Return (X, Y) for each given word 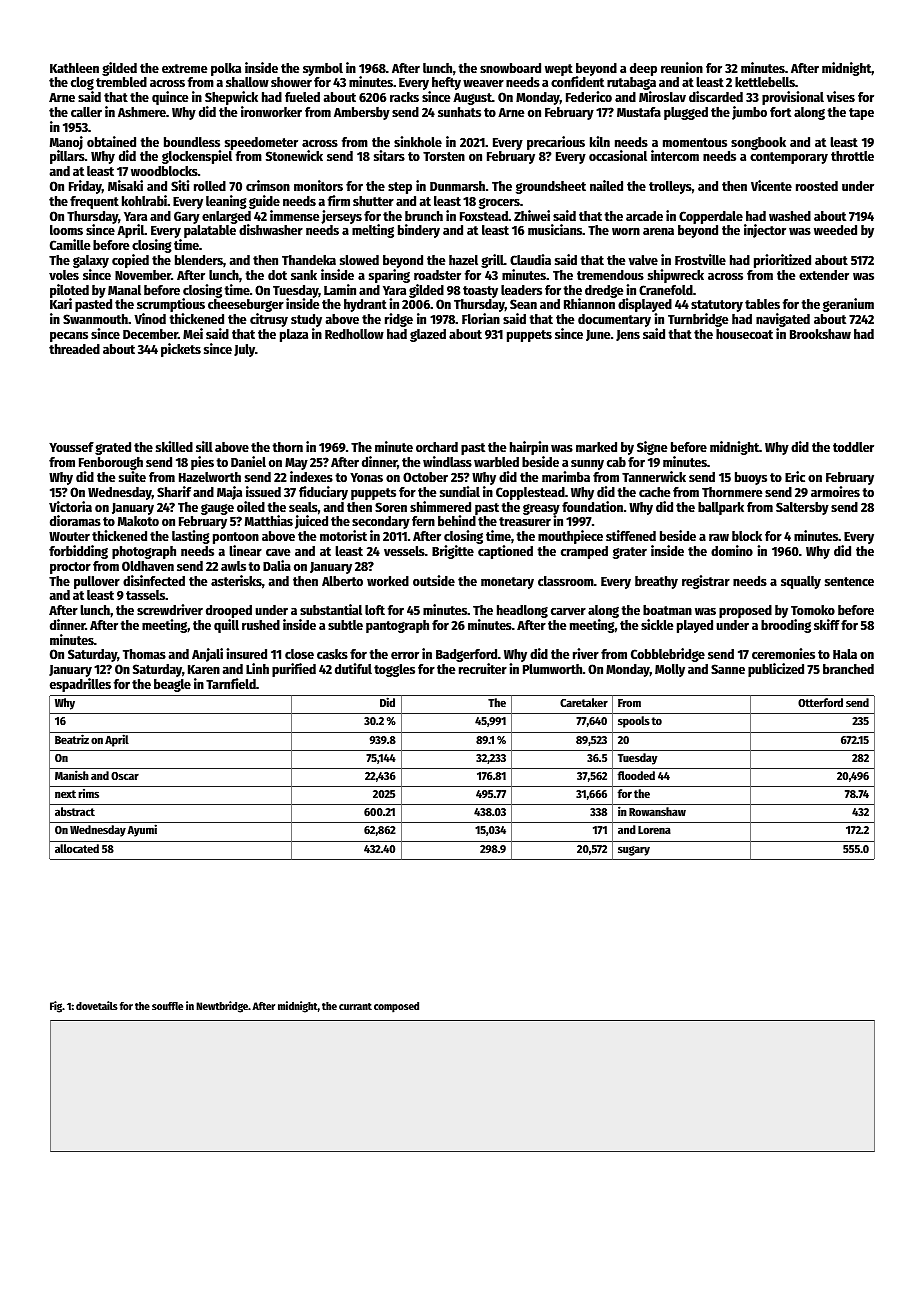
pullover (97, 582)
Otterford (820, 702)
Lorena (654, 830)
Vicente (771, 185)
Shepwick (231, 98)
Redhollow (354, 334)
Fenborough (111, 463)
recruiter (483, 668)
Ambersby (362, 113)
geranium (848, 305)
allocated (77, 848)
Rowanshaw (657, 811)
